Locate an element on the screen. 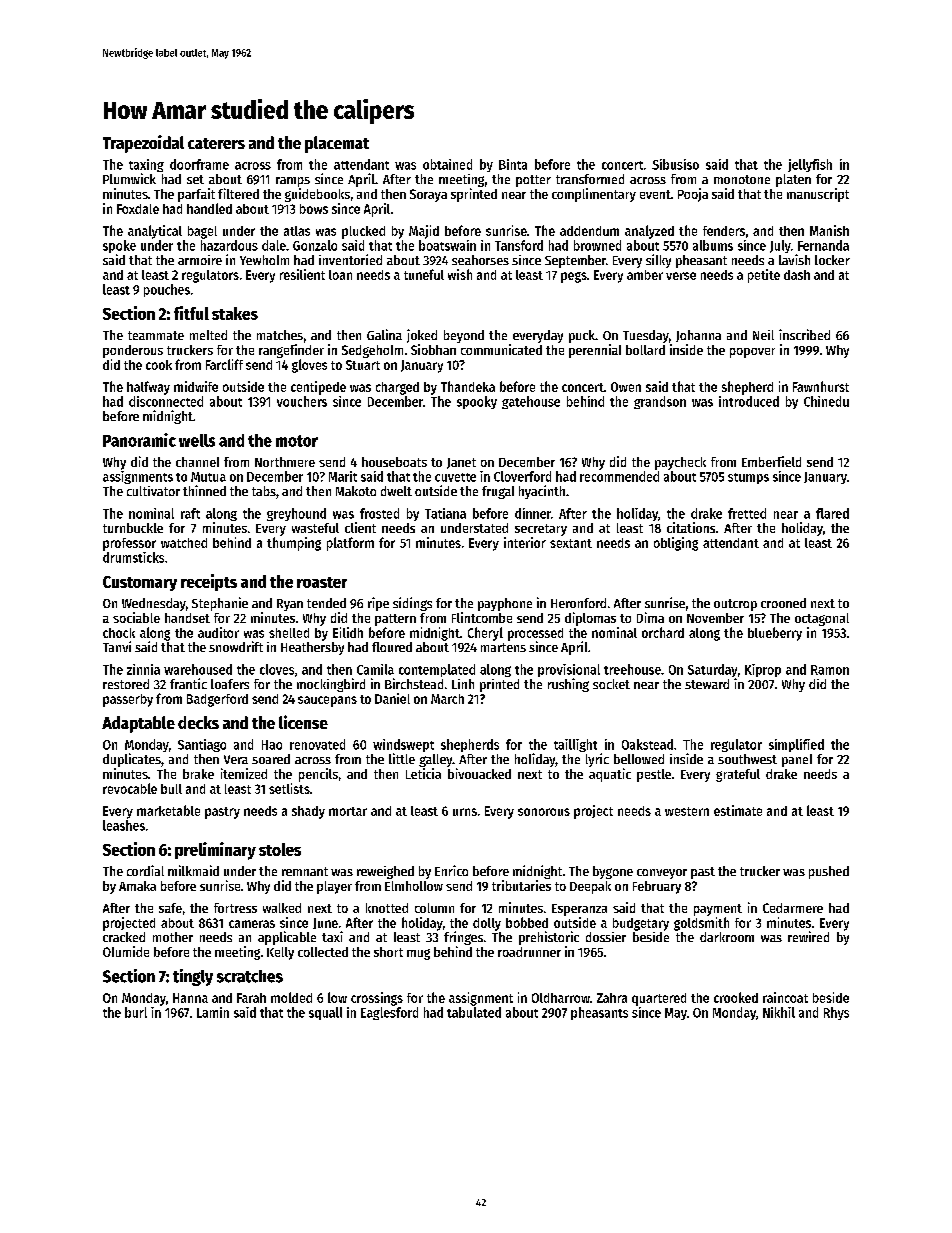 The height and width of the screenshot is (1233, 952). tabulated is located at coordinates (474, 1012).
